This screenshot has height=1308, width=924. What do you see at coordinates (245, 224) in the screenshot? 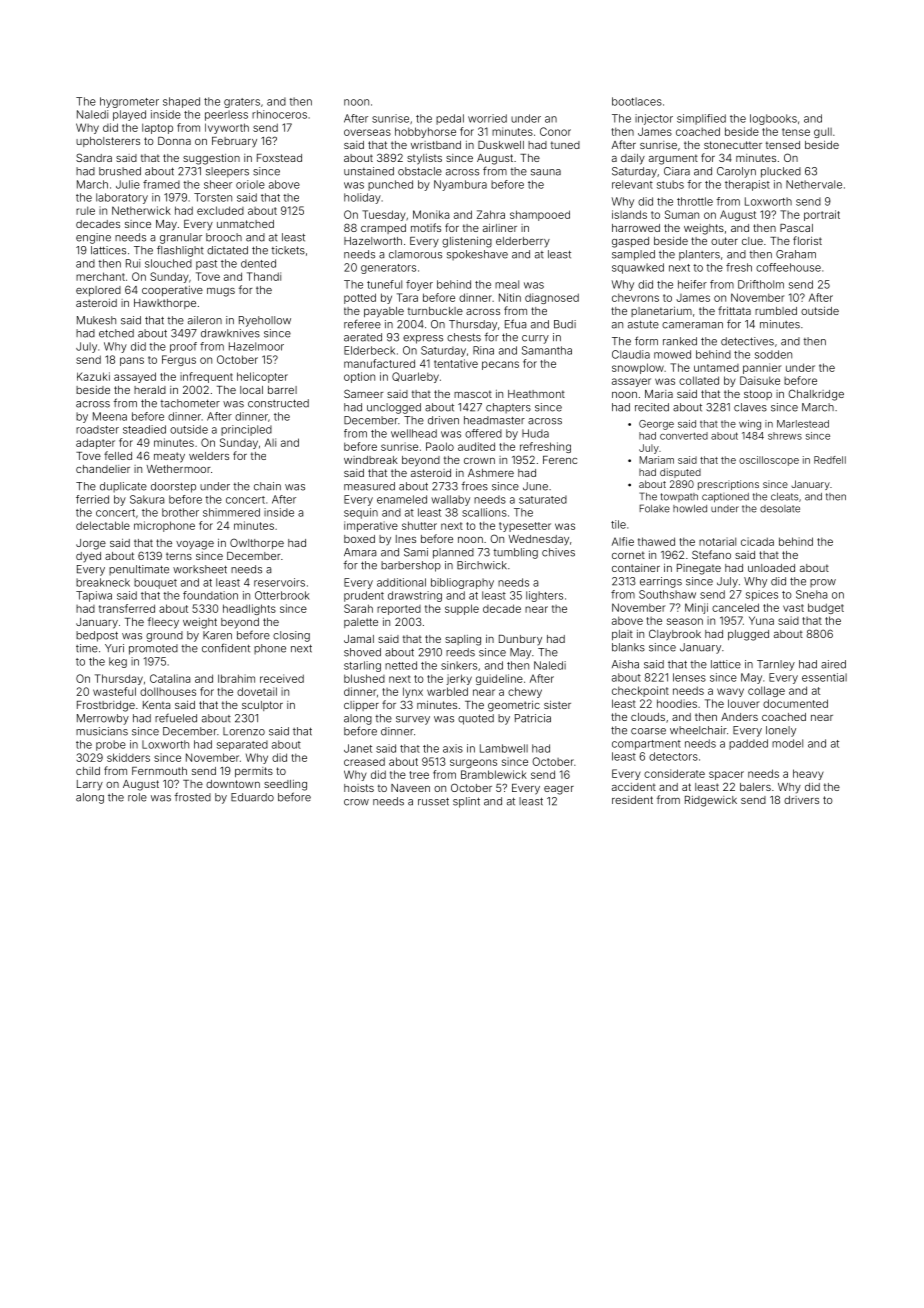
I see `unmatched` at bounding box center [245, 224].
